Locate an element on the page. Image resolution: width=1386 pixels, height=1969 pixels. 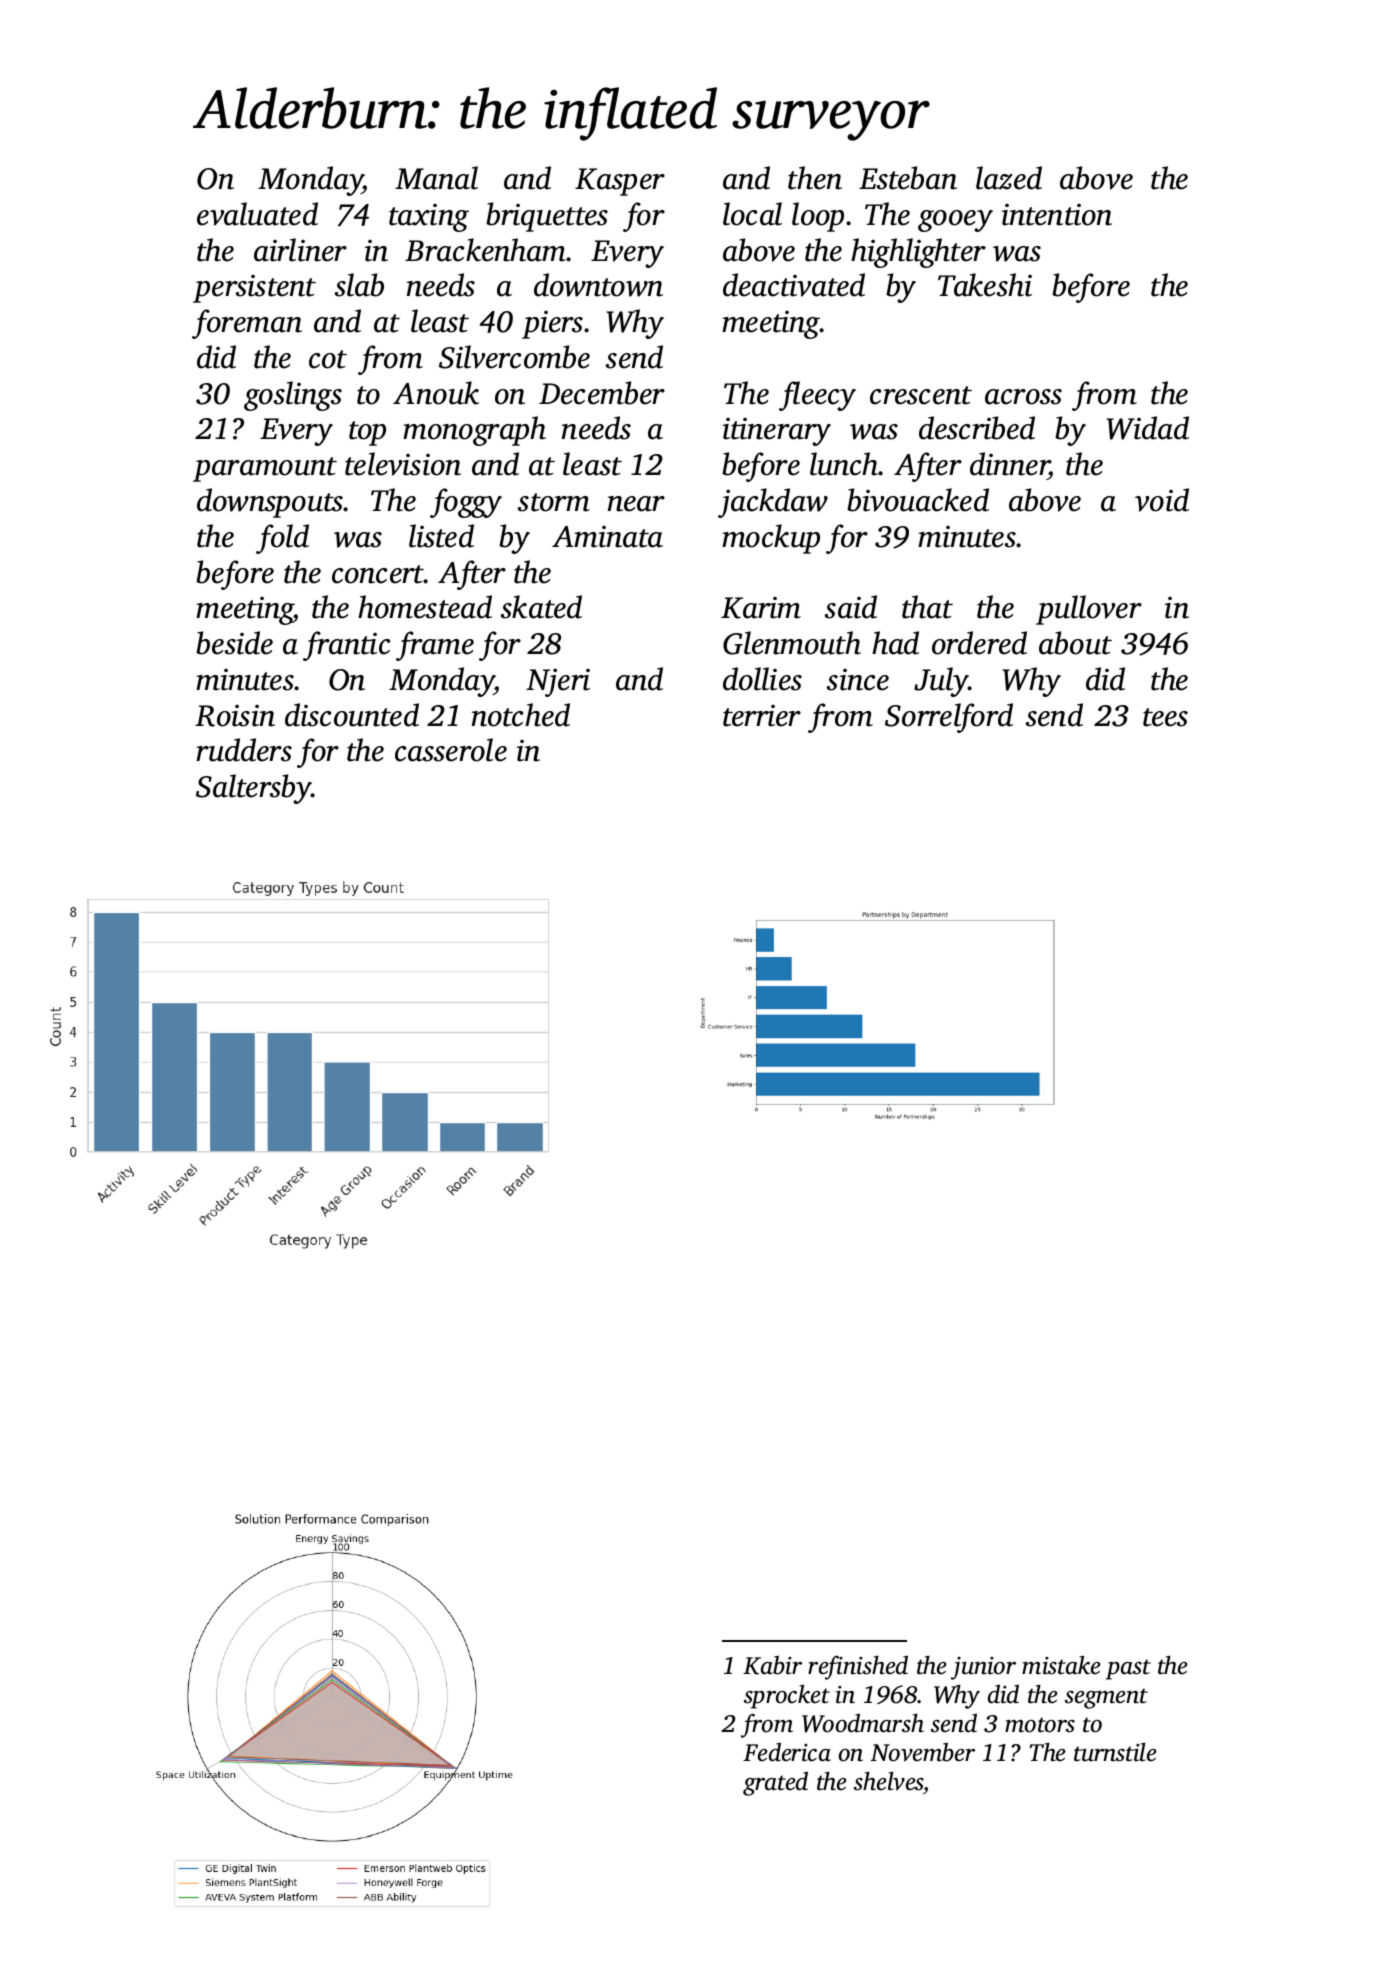
terrier is located at coordinates (762, 716).
